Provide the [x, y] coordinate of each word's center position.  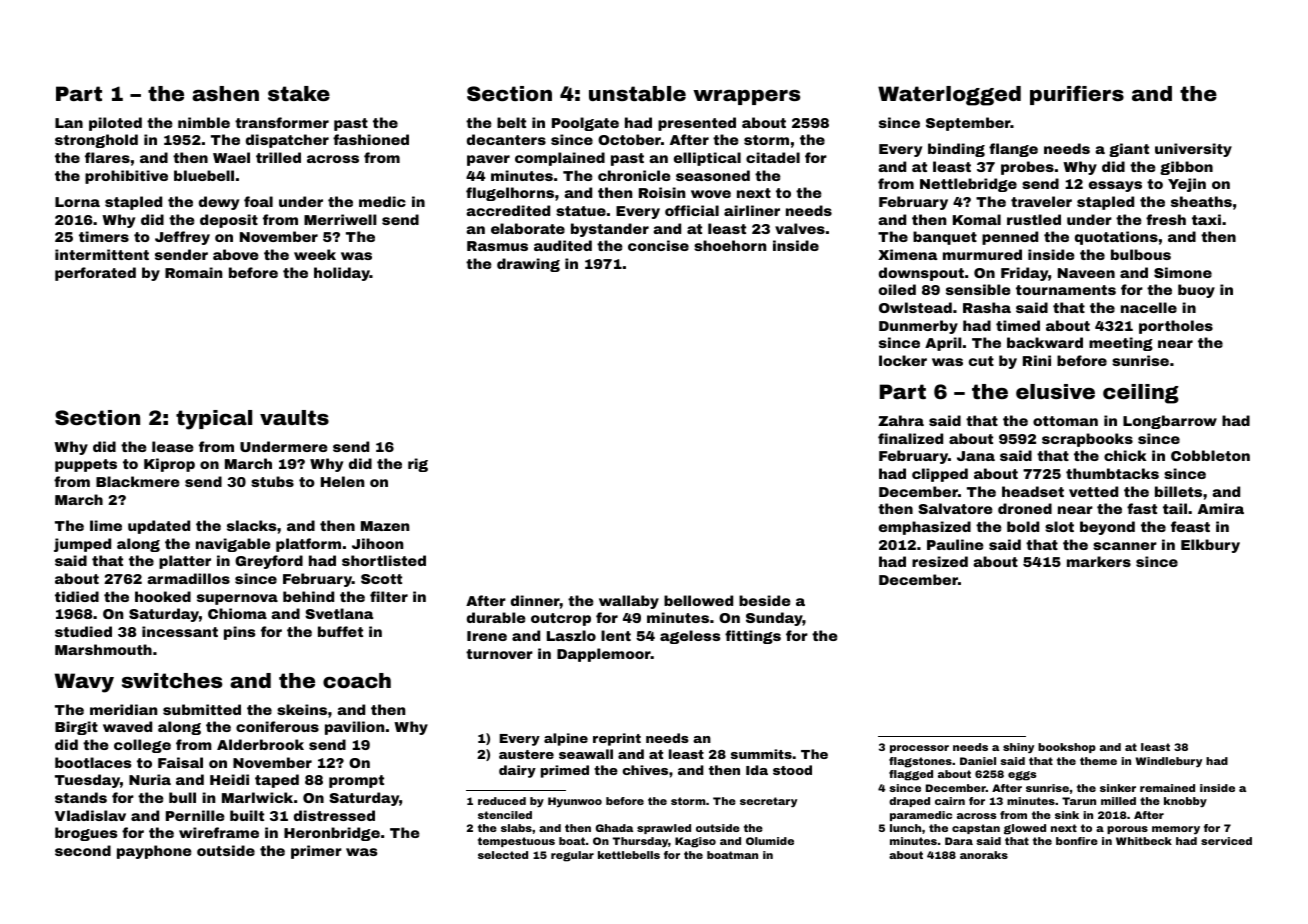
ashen [225, 93]
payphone [154, 852]
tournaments [1066, 290]
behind [308, 596]
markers [1099, 561]
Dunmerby [918, 327]
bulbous [1141, 254]
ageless [690, 637]
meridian [123, 709]
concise [658, 245]
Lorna [77, 202]
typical [214, 420]
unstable [637, 93]
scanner [1125, 546]
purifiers [1077, 95]
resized [940, 561]
